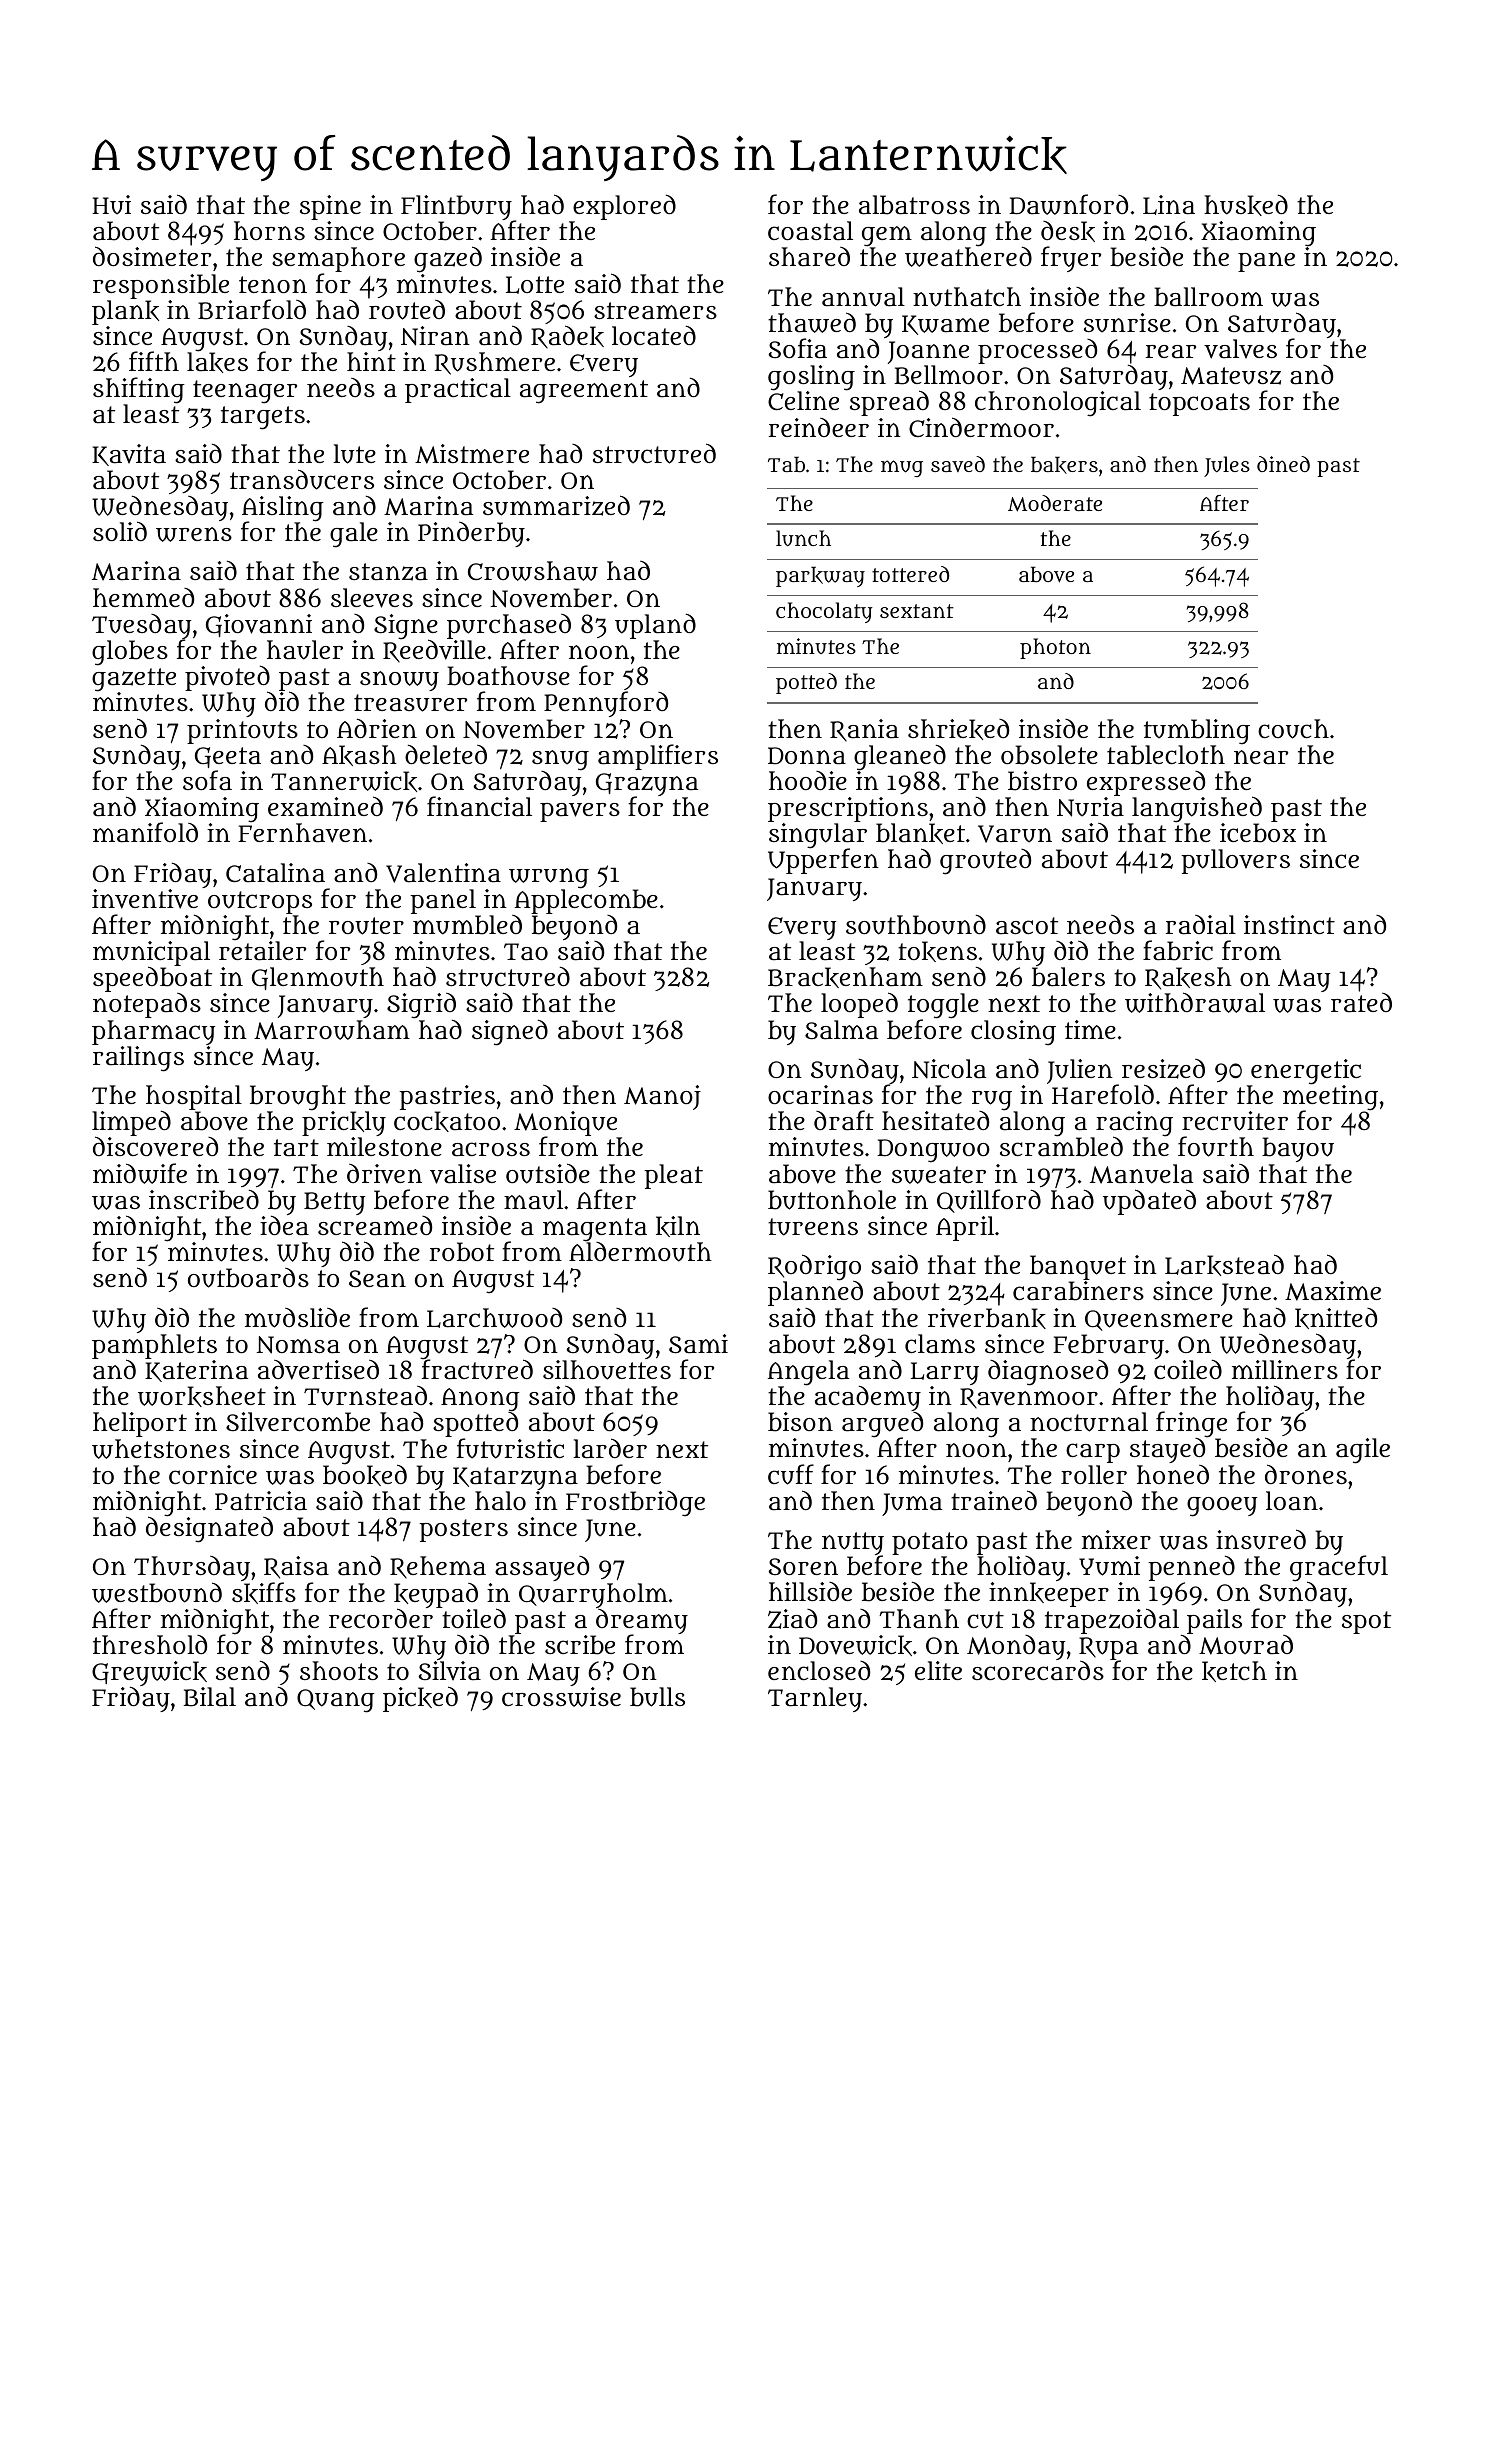 The height and width of the page is (2464, 1496). What do you see at coordinates (381, 1618) in the page?
I see `recorder` at bounding box center [381, 1618].
